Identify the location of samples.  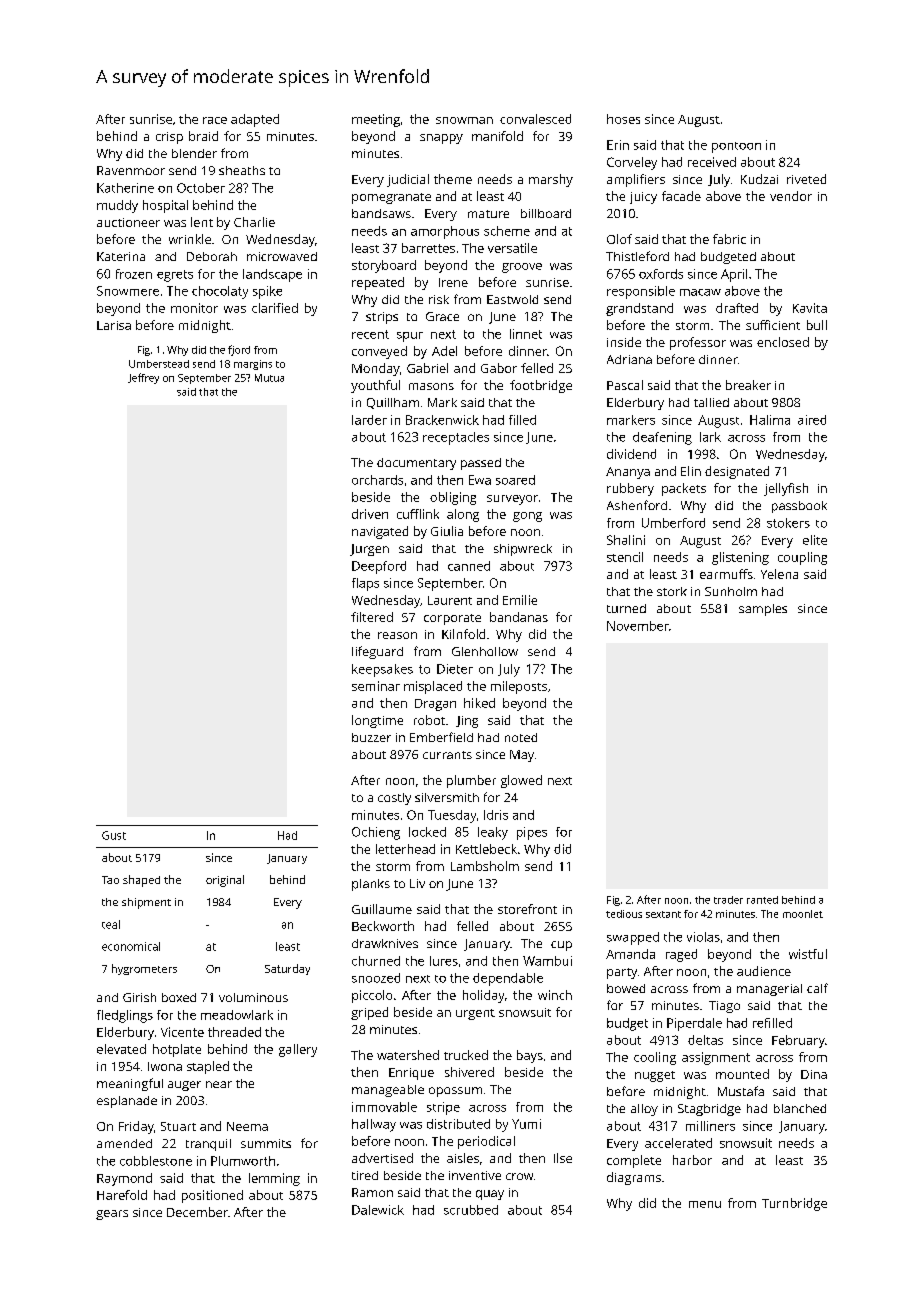
(763, 610).
